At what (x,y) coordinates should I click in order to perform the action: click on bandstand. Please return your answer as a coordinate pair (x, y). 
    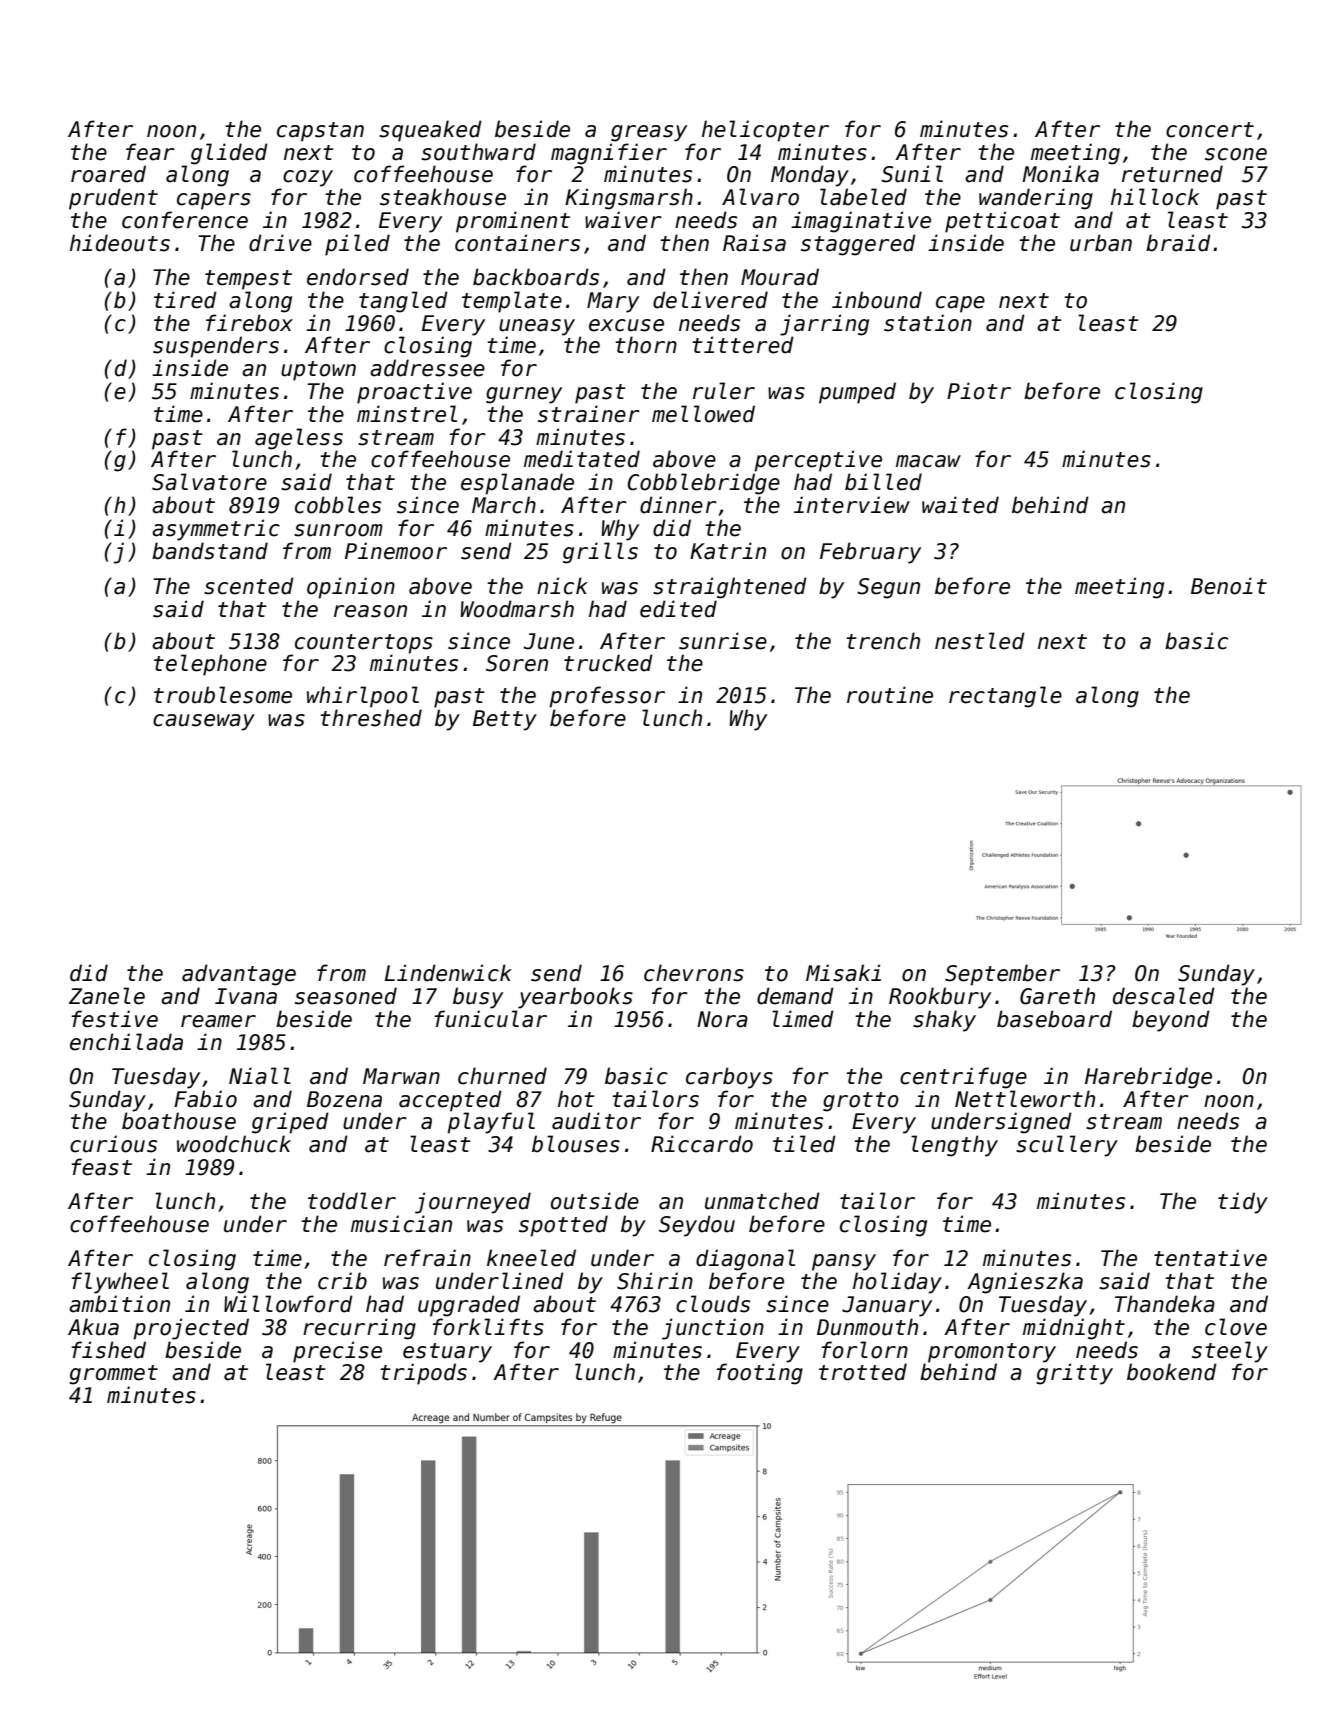
    Looking at the image, I should click on (210, 551).
